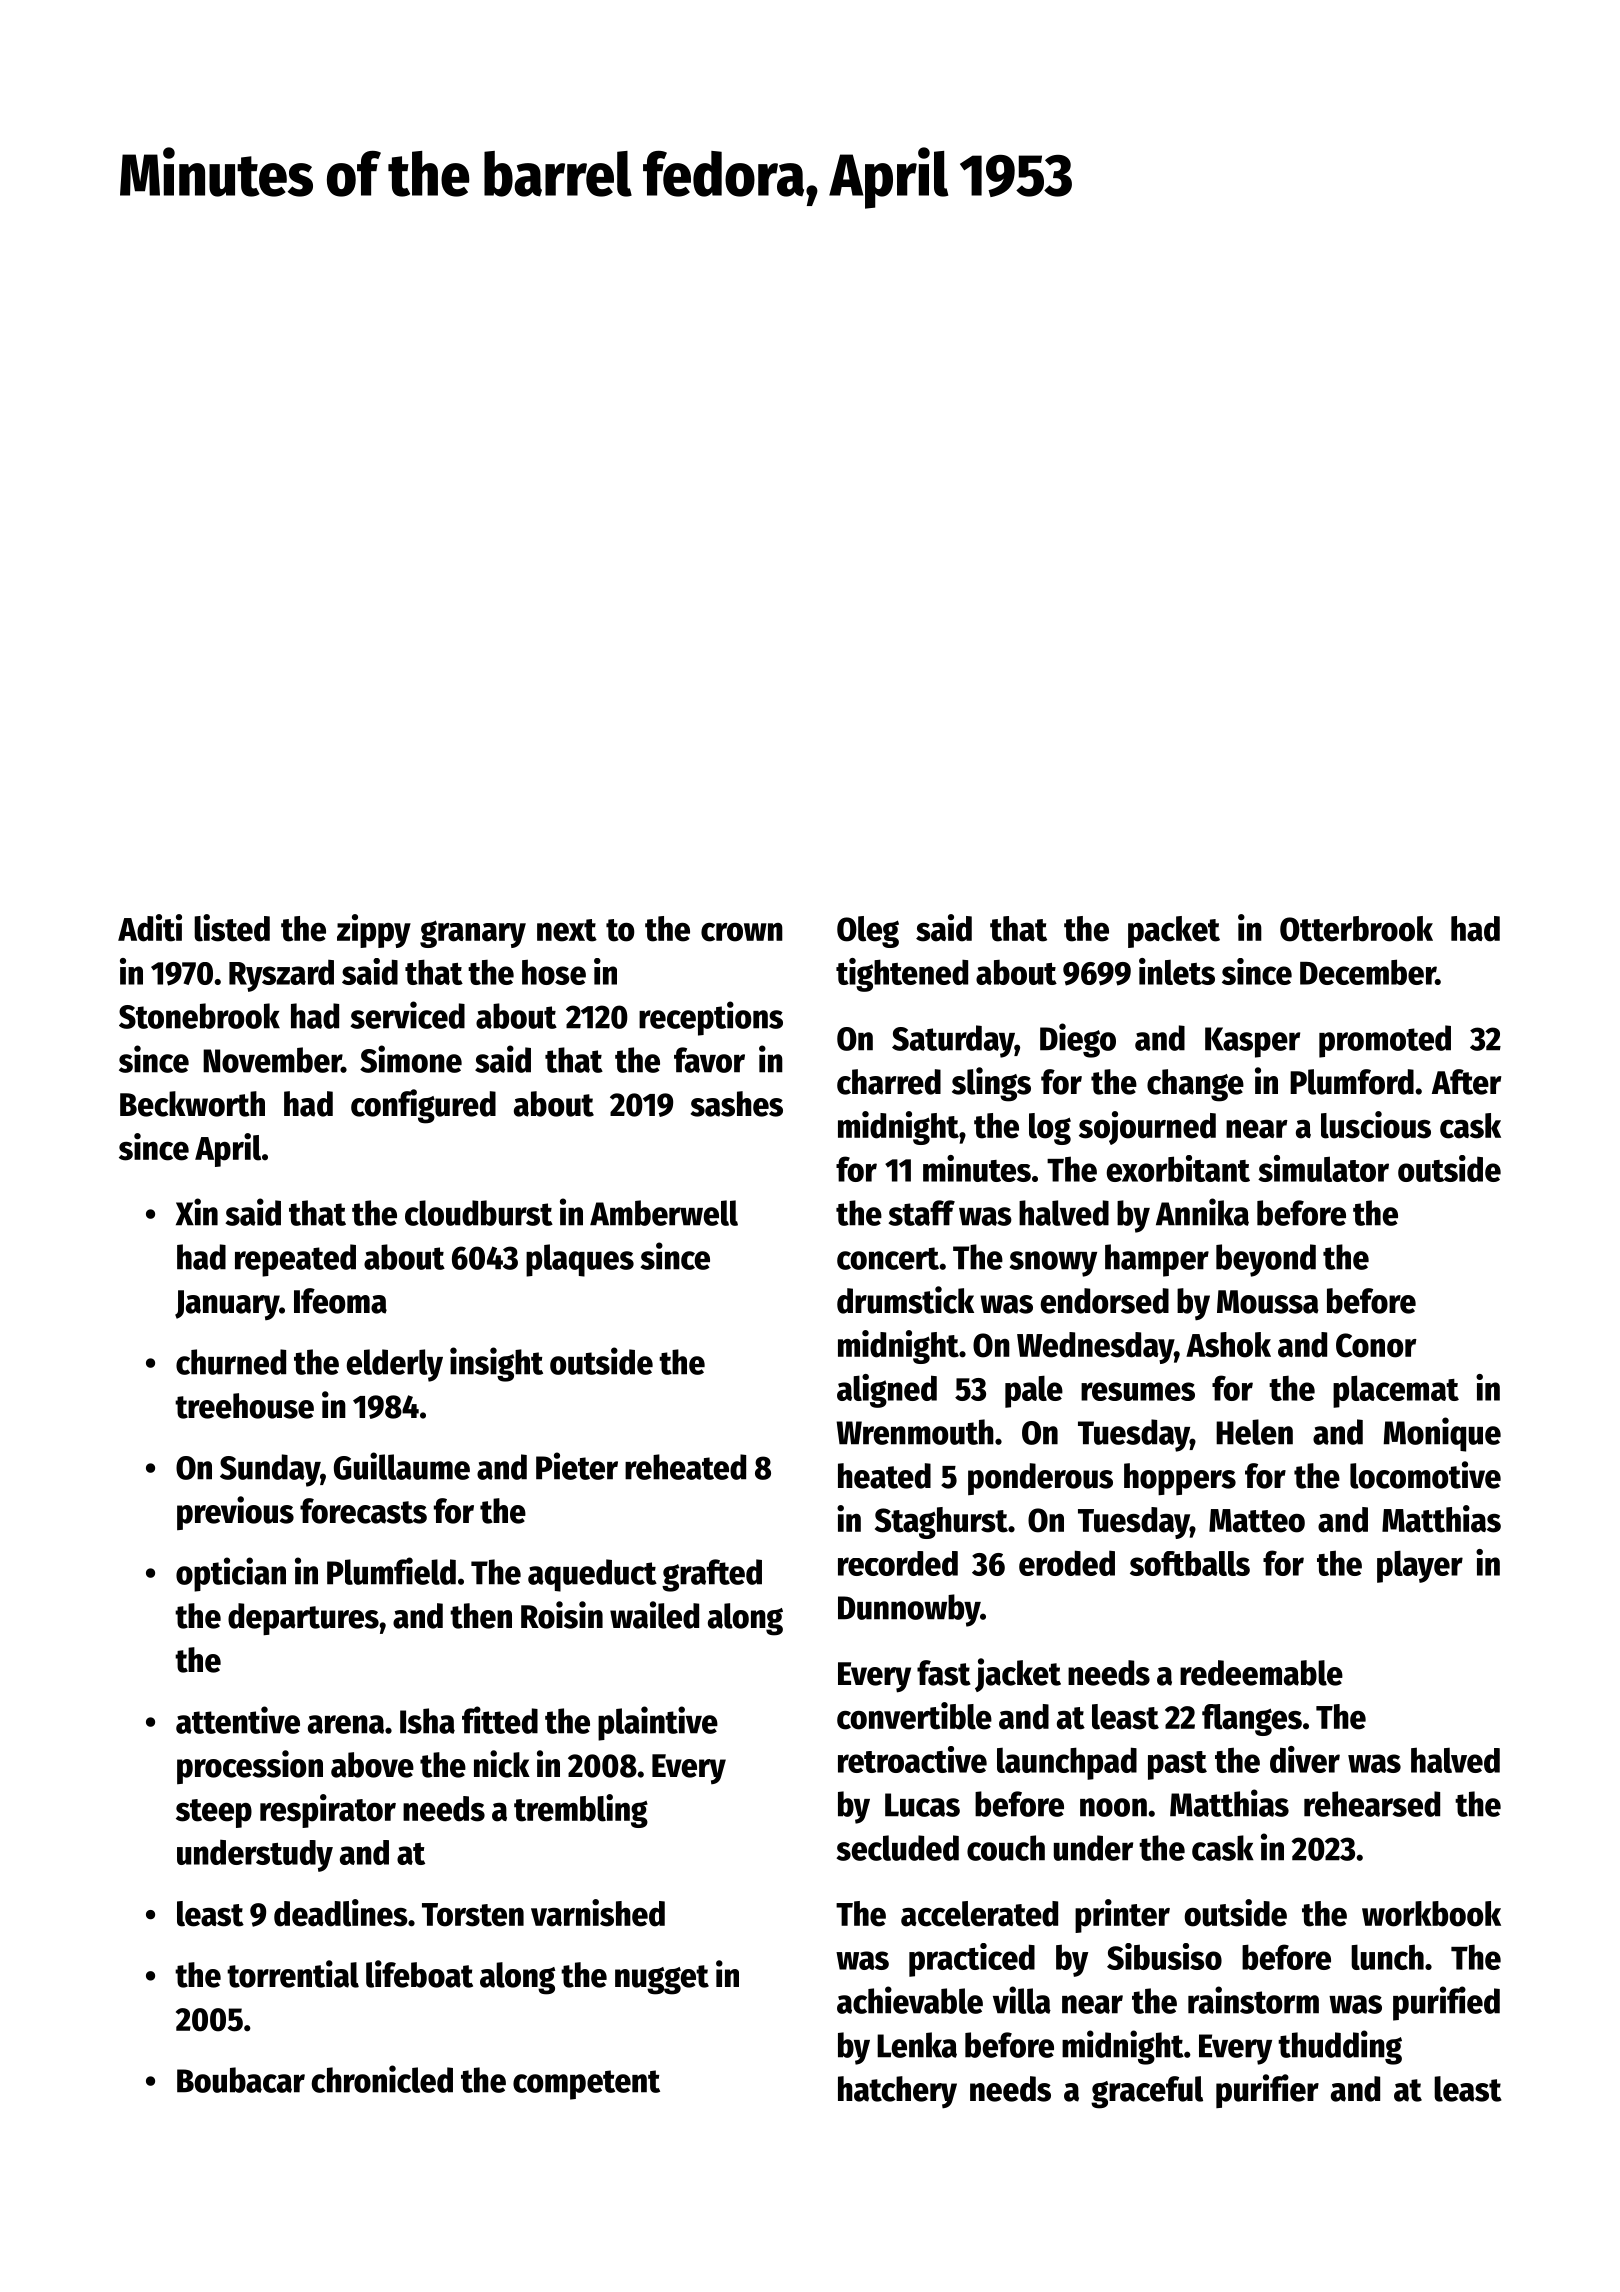 The height and width of the image is (2292, 1620). Describe the element at coordinates (1372, 1804) in the image. I see `rehearsed` at that location.
